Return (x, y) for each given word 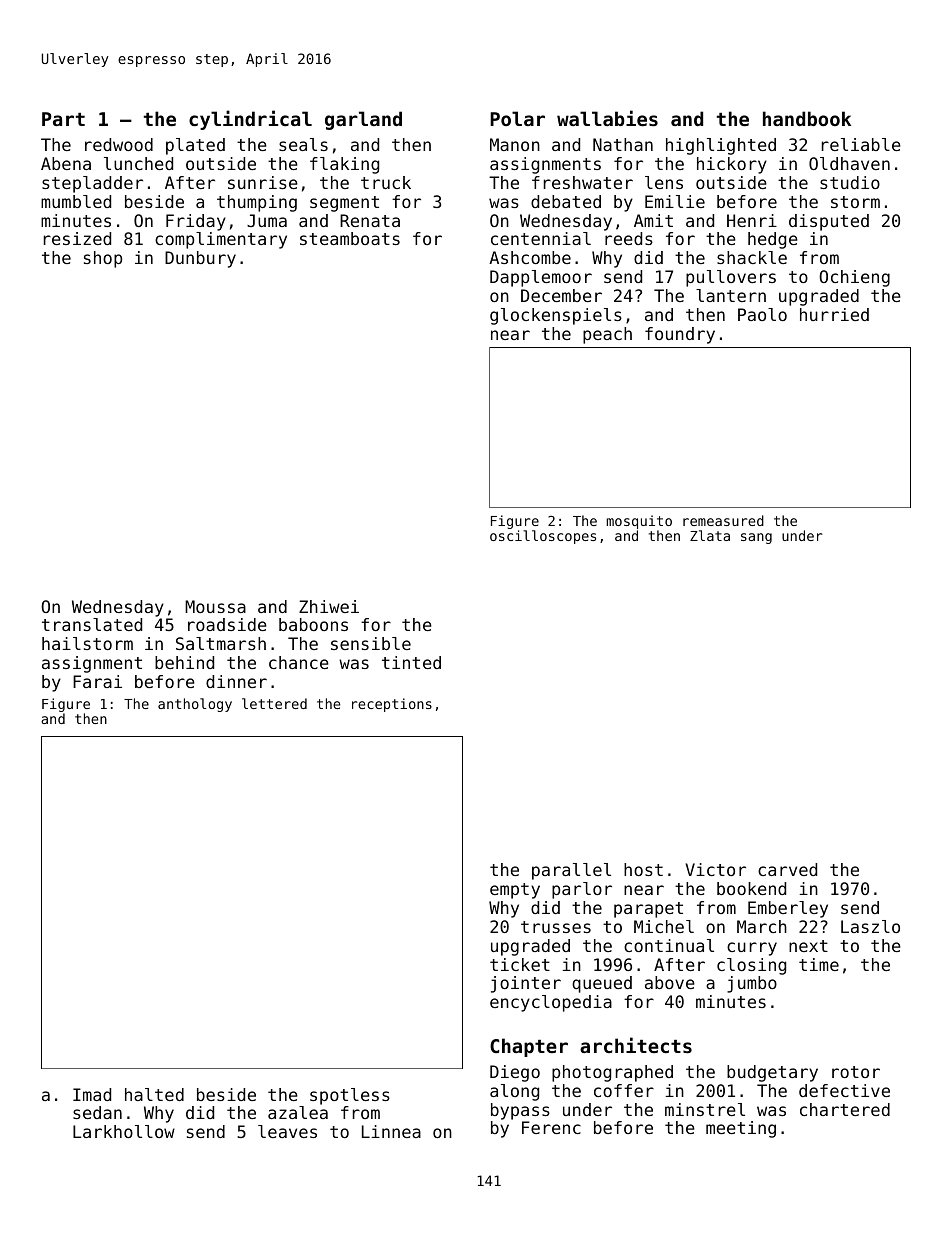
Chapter (529, 1047)
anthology (195, 705)
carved (787, 869)
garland (363, 120)
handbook (807, 118)
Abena (66, 163)
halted (154, 1094)
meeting (741, 1129)
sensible (371, 643)
